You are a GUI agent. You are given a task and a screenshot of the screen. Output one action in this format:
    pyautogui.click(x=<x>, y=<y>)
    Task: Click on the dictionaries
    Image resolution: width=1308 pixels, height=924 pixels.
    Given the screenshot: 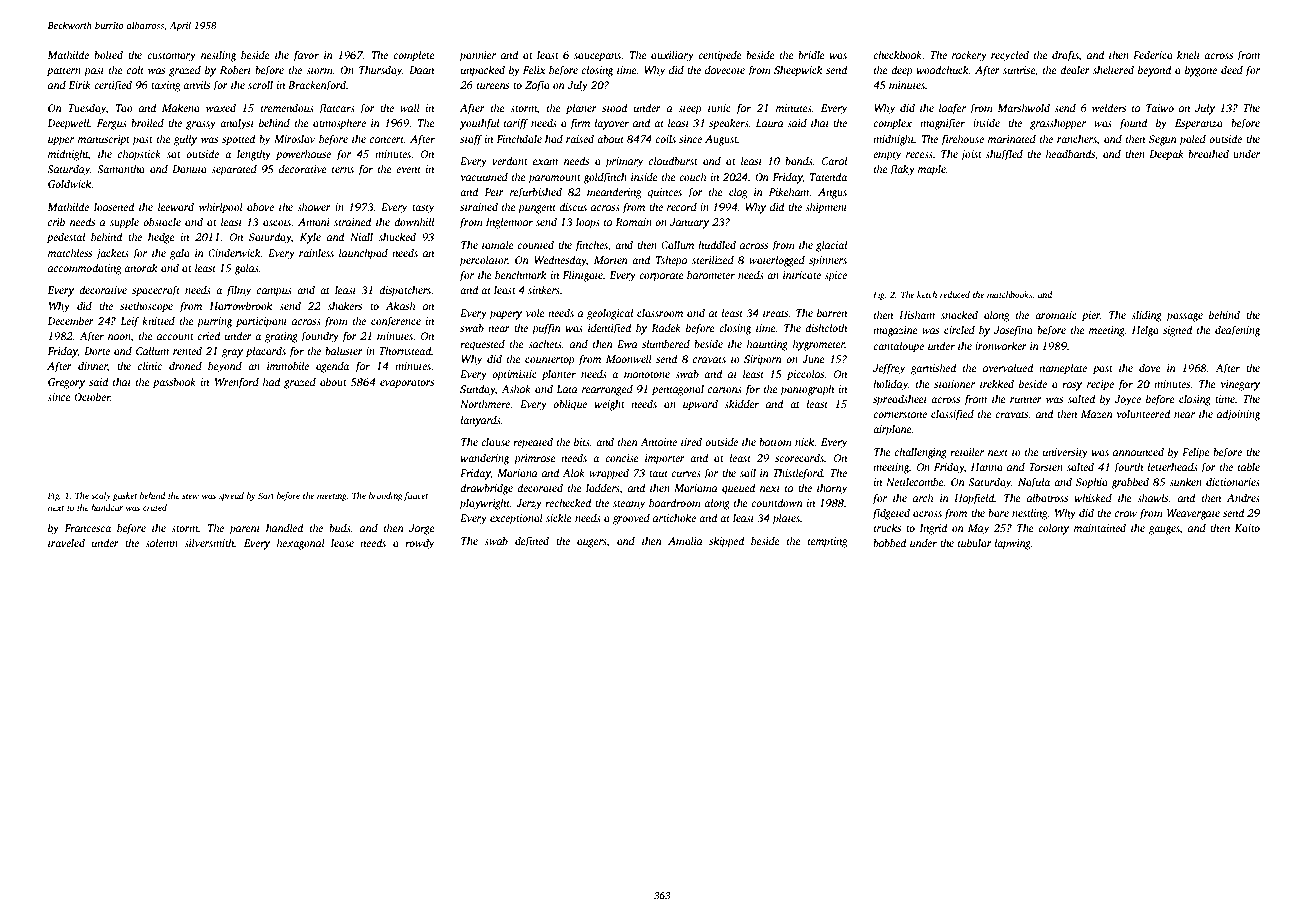 What is the action you would take?
    pyautogui.click(x=1233, y=481)
